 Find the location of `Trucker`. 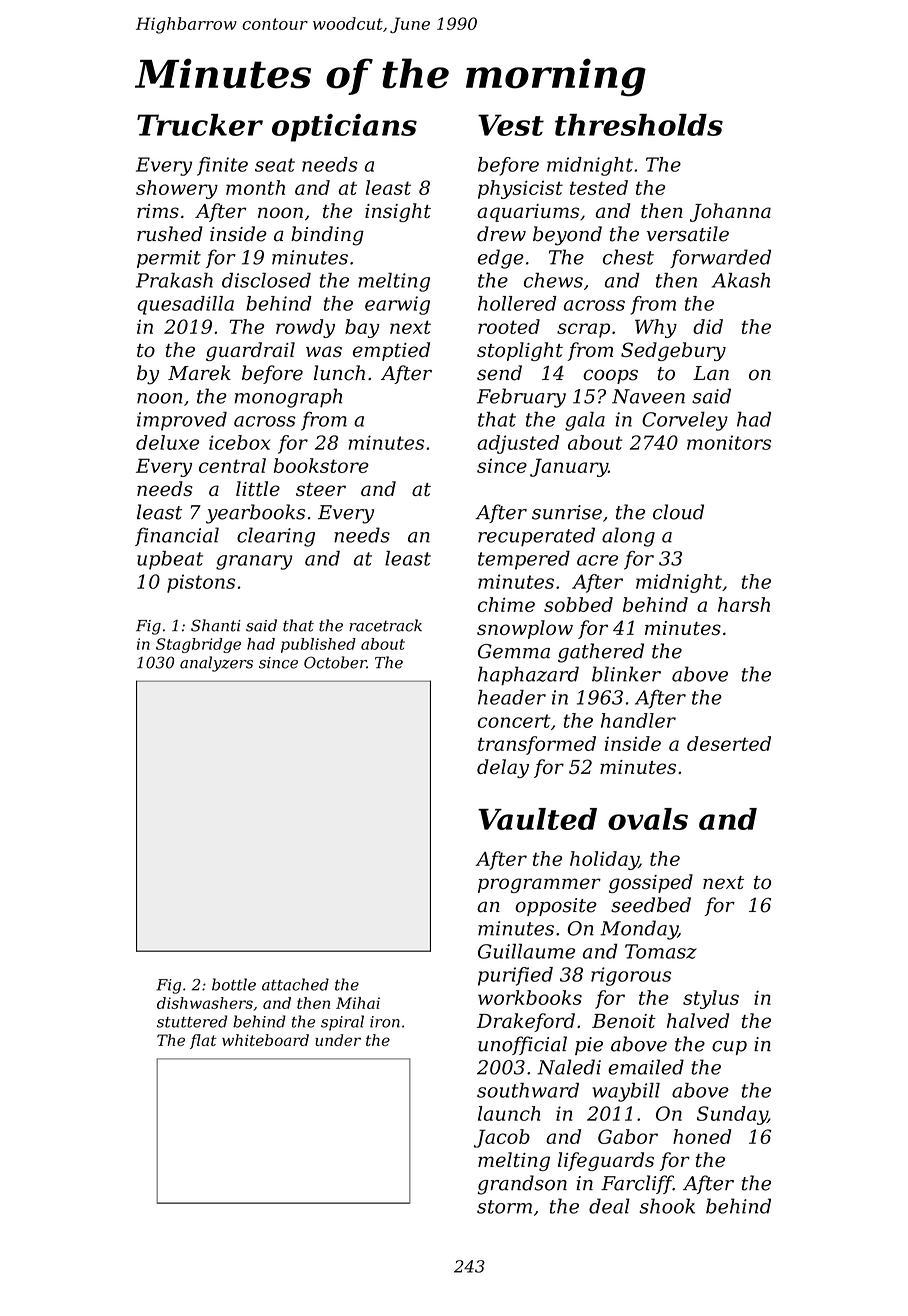

Trucker is located at coordinates (200, 125).
